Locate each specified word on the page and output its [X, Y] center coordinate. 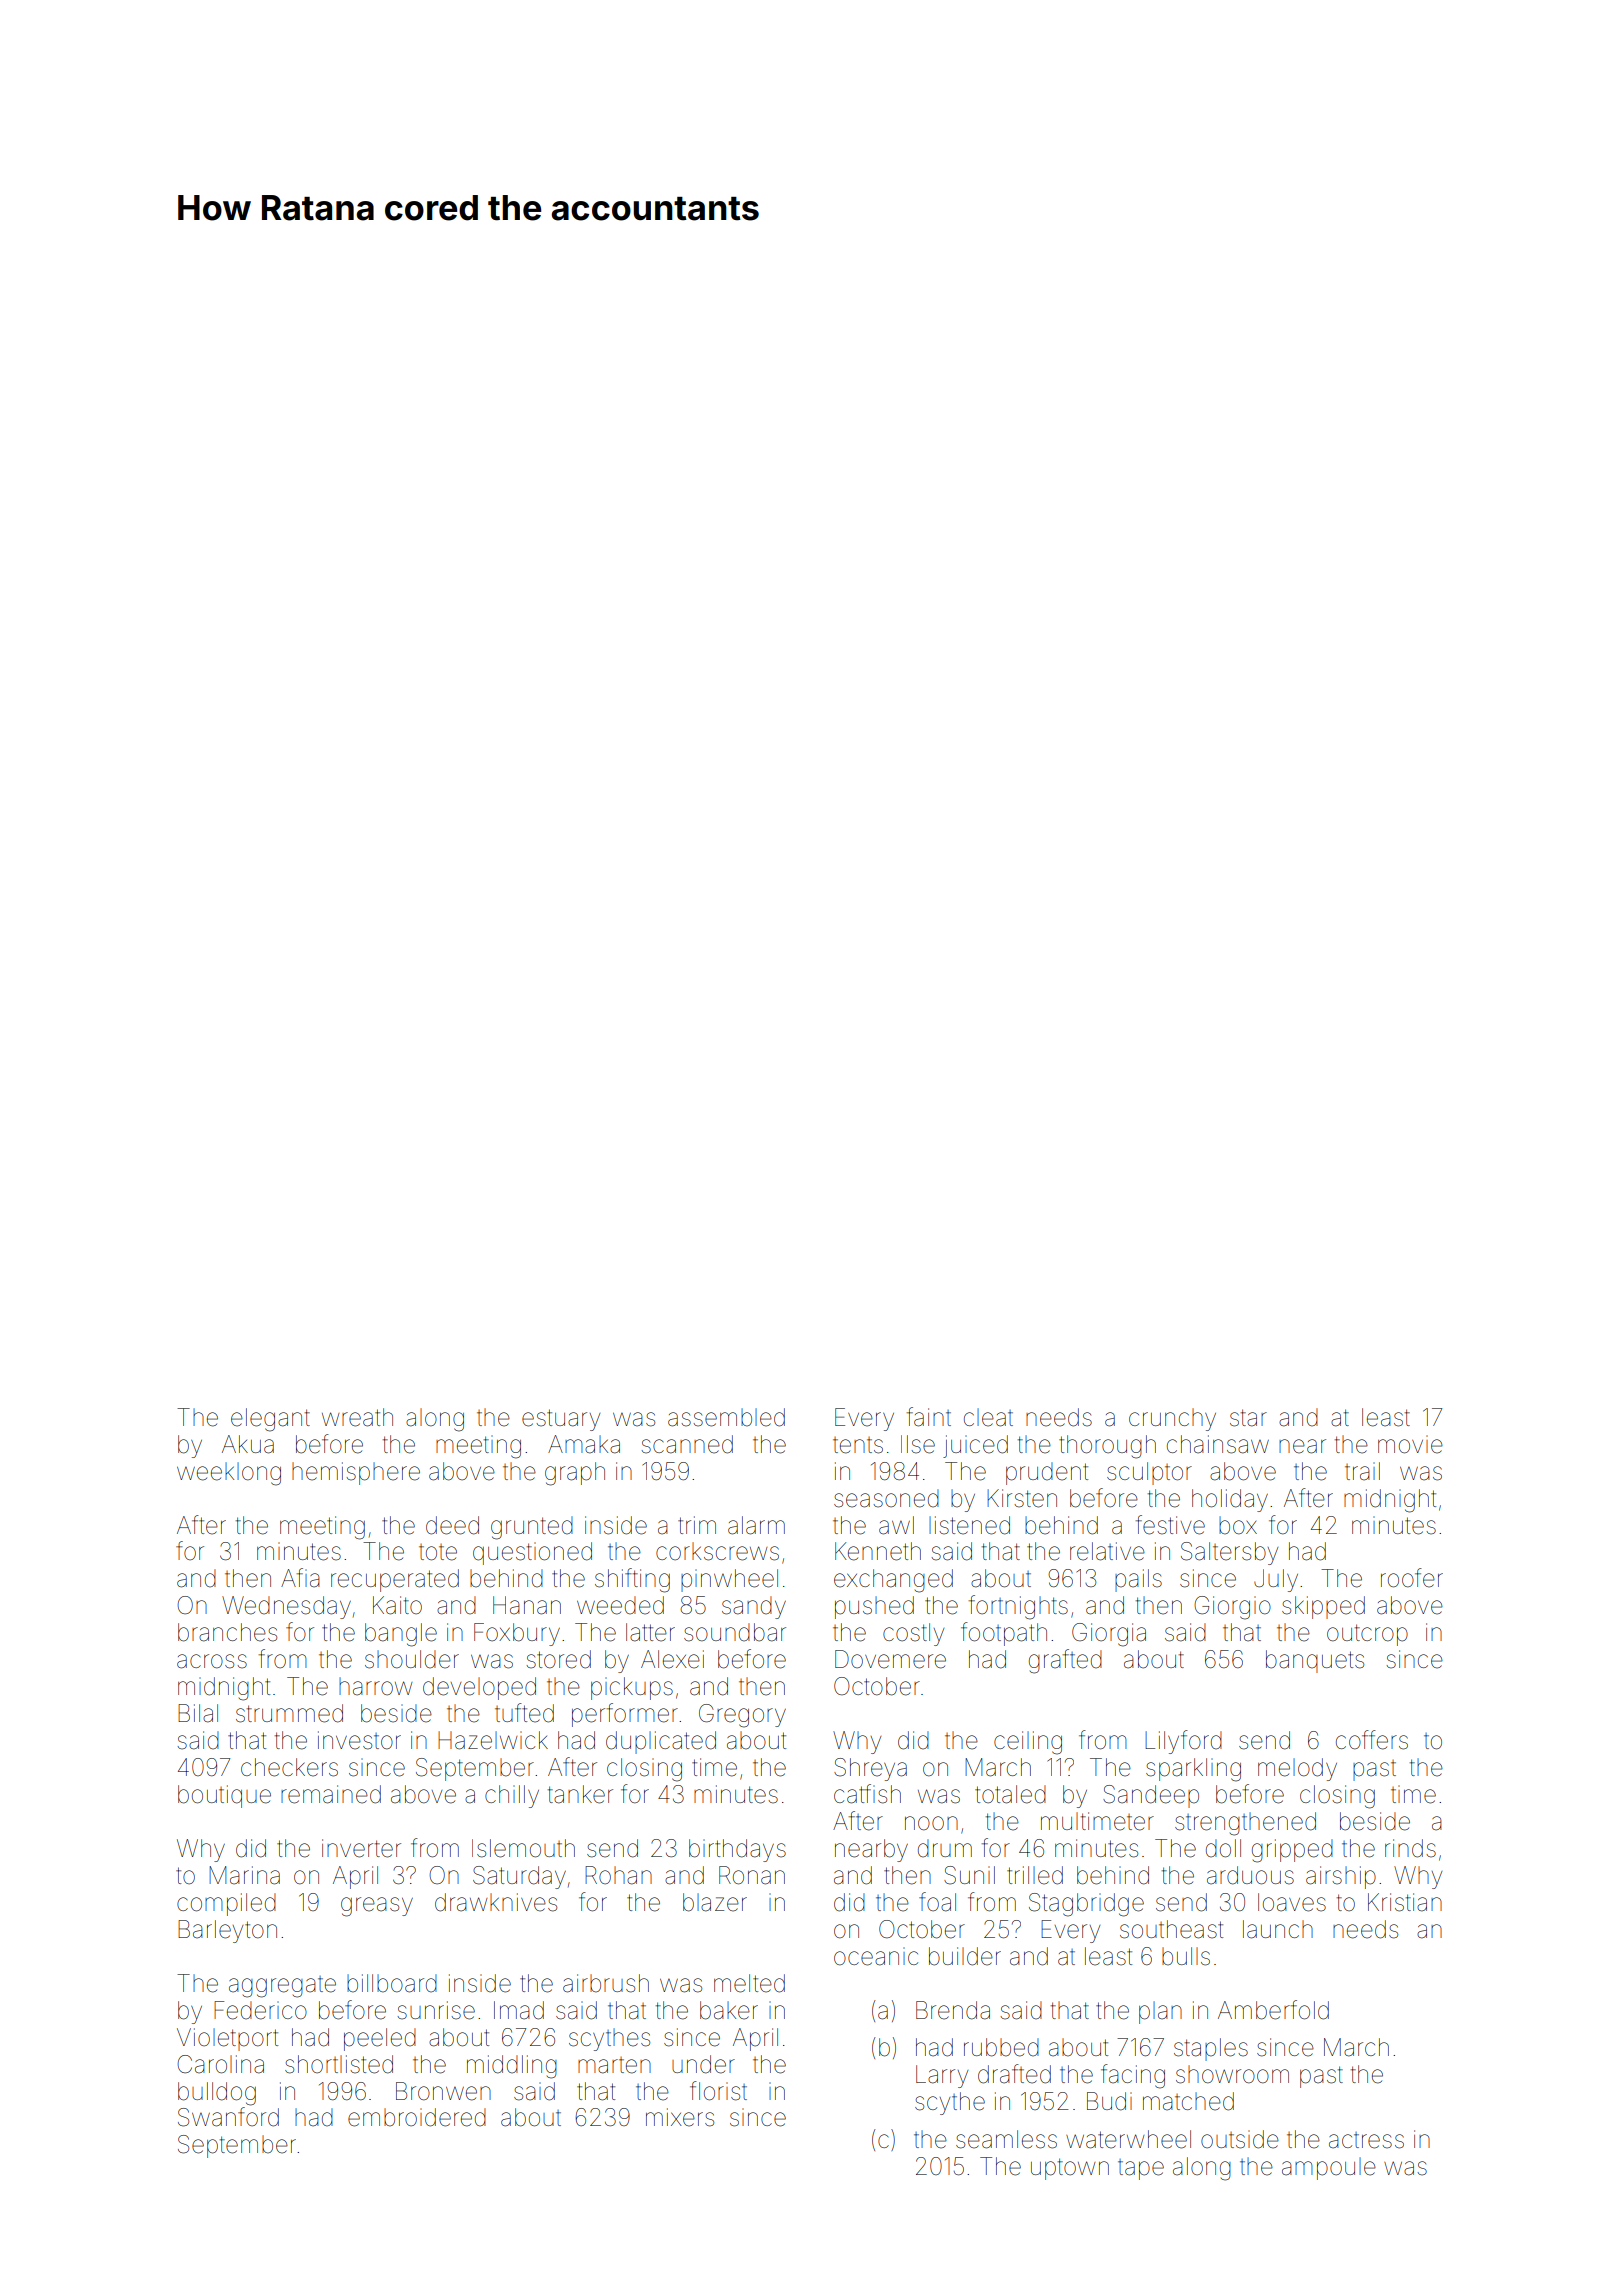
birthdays [737, 1850]
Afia [300, 1578]
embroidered [417, 2117]
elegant [270, 1420]
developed [479, 1688]
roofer [1412, 1578]
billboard [392, 1983]
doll [1223, 1848]
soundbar [735, 1632]
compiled [226, 1904]
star [1248, 1418]
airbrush [606, 1983]
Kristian [1405, 1902]
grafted [1065, 1661]
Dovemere [890, 1659]
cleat [988, 1417]
